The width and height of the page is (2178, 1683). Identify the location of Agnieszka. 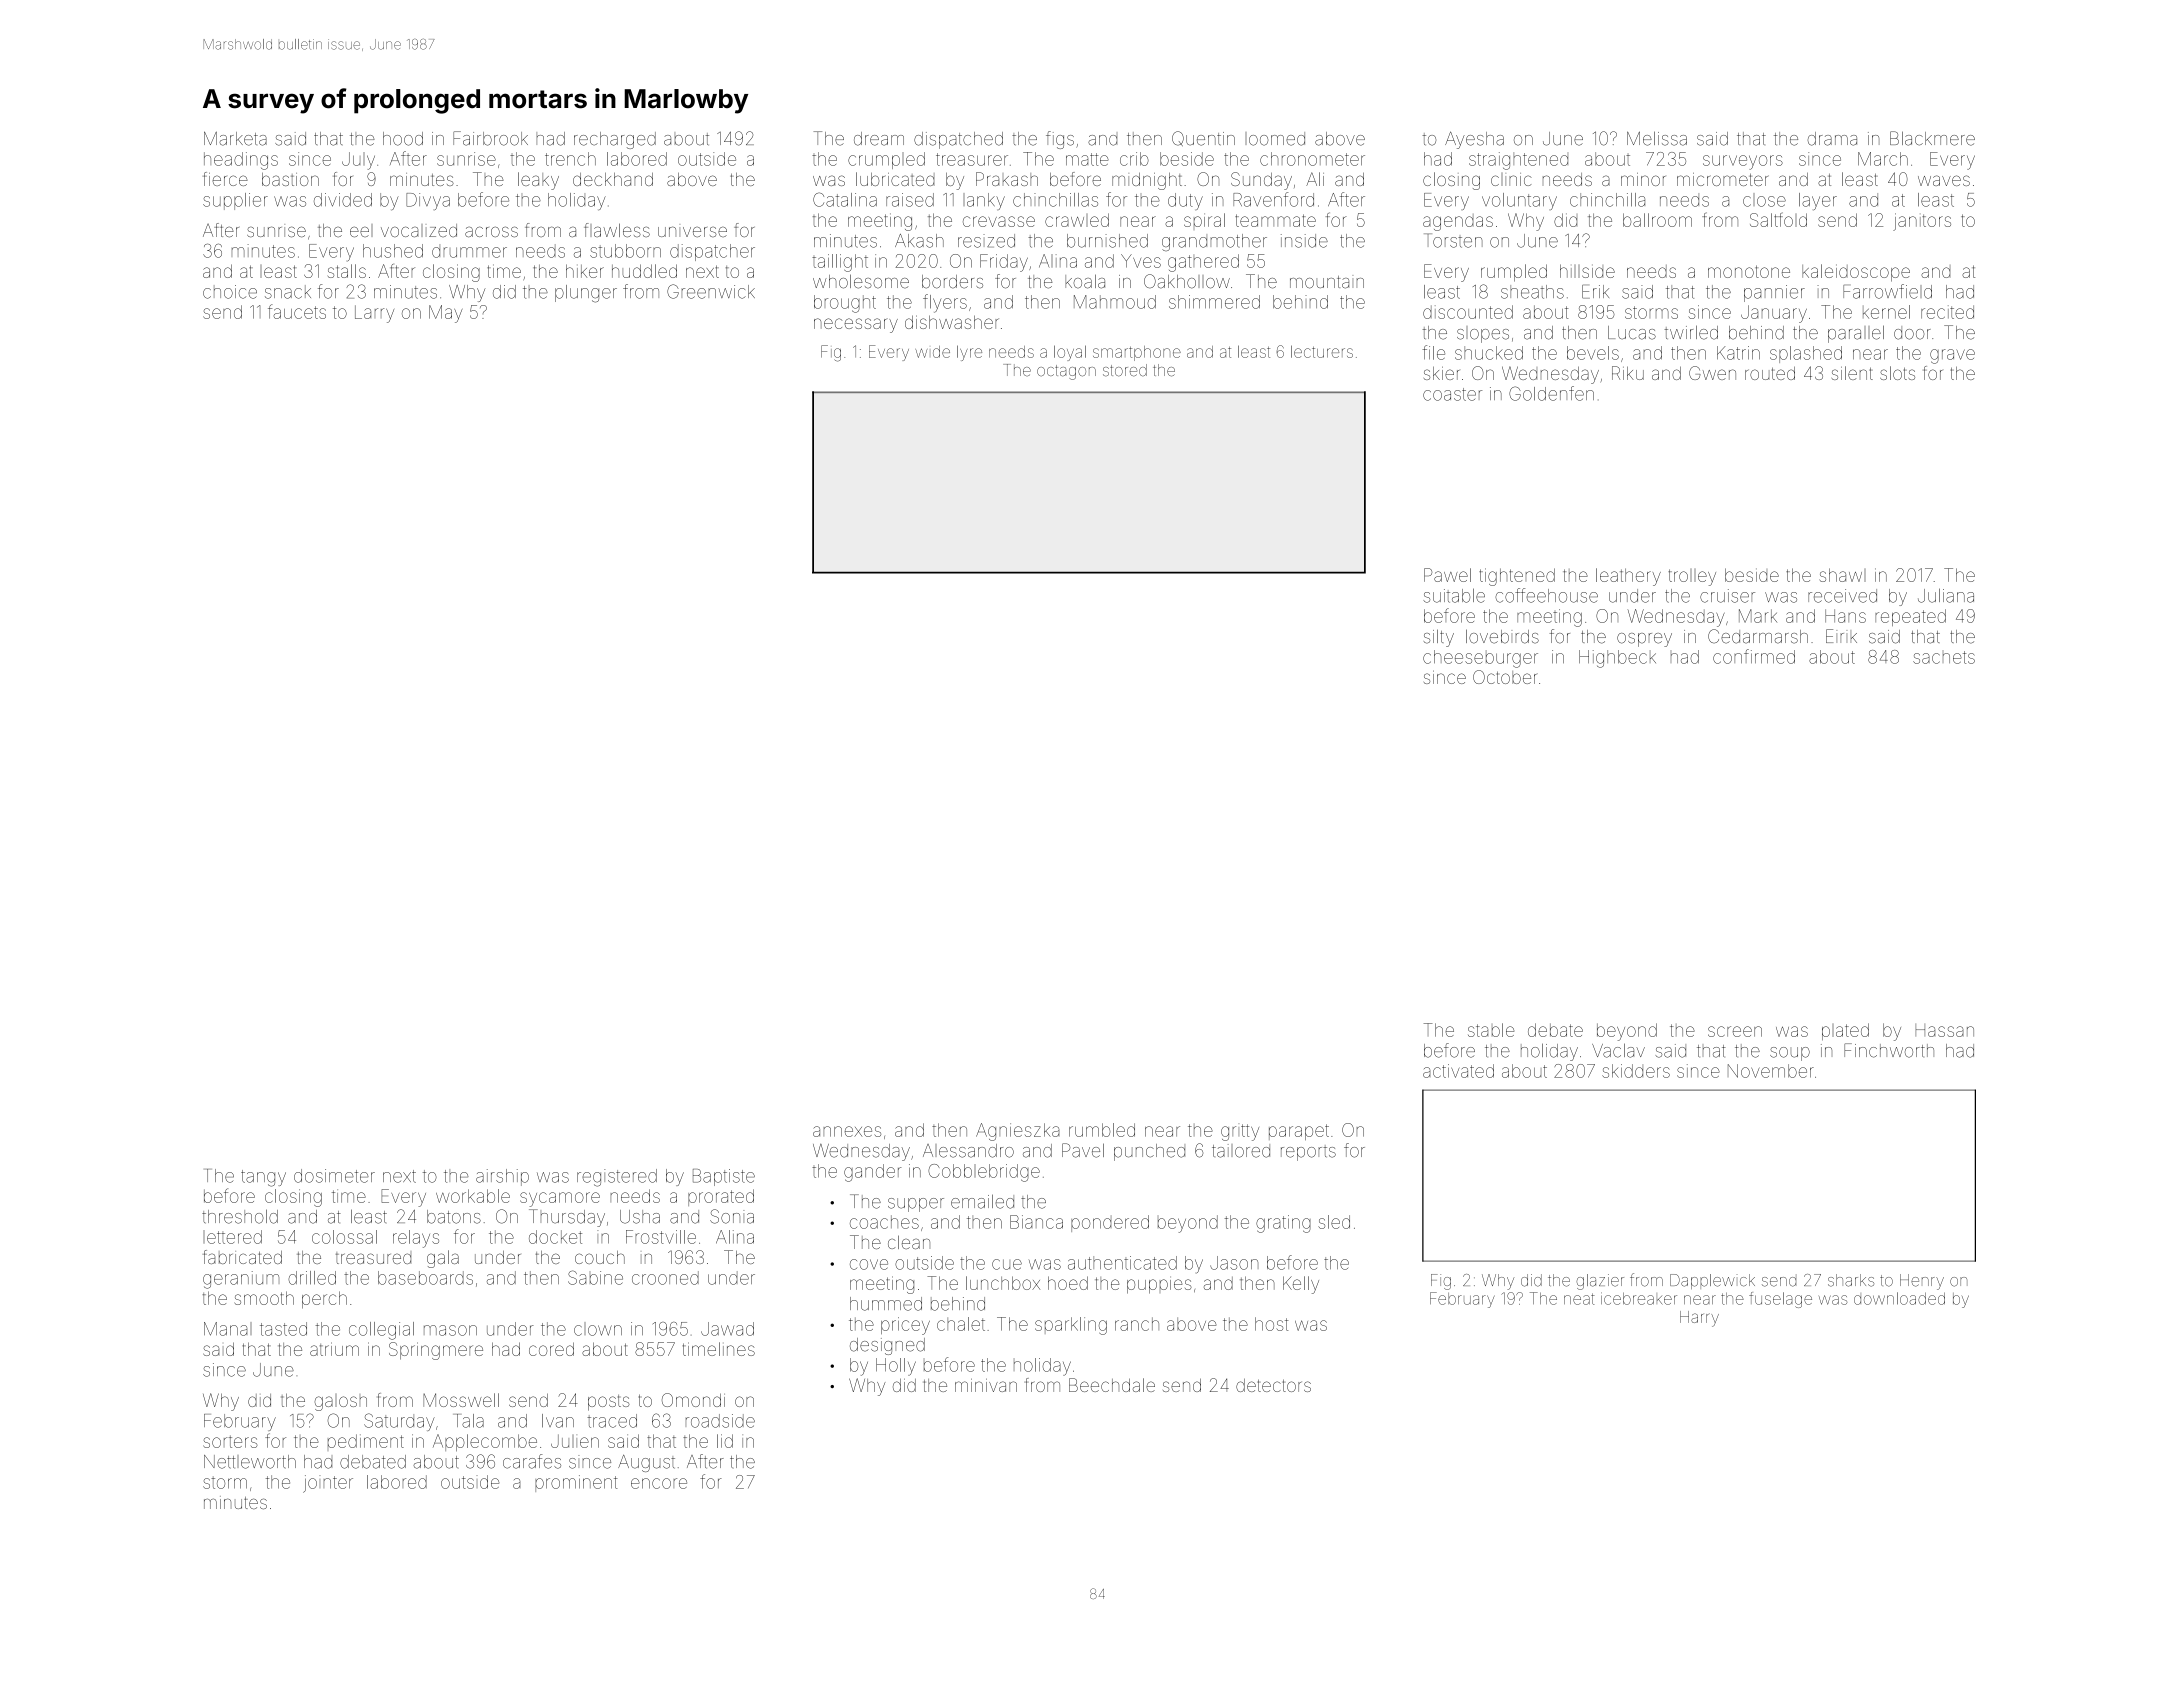
(1018, 1132).
